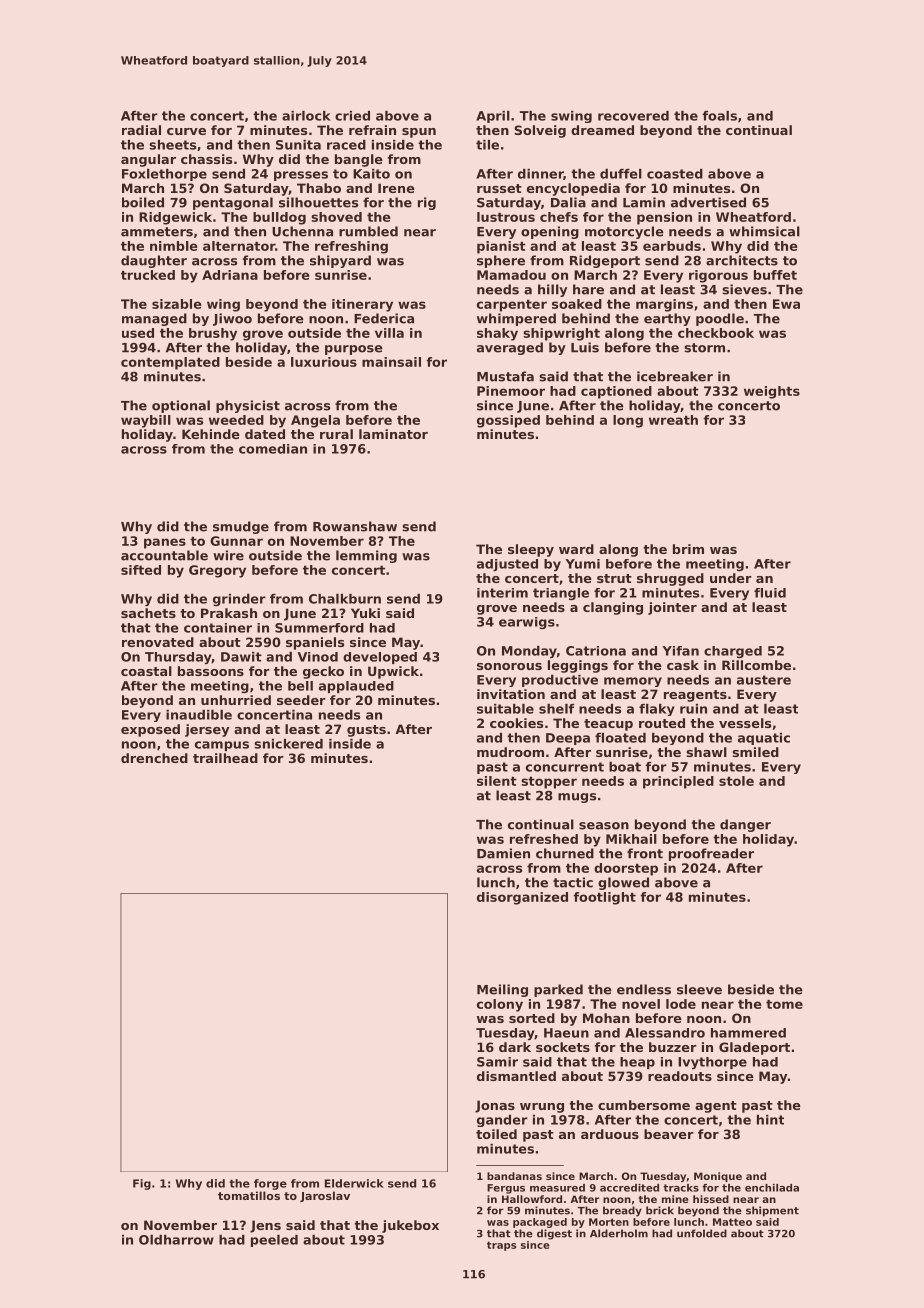 This page has height=1308, width=924. Describe the element at coordinates (633, 682) in the page. I see `memory` at that location.
